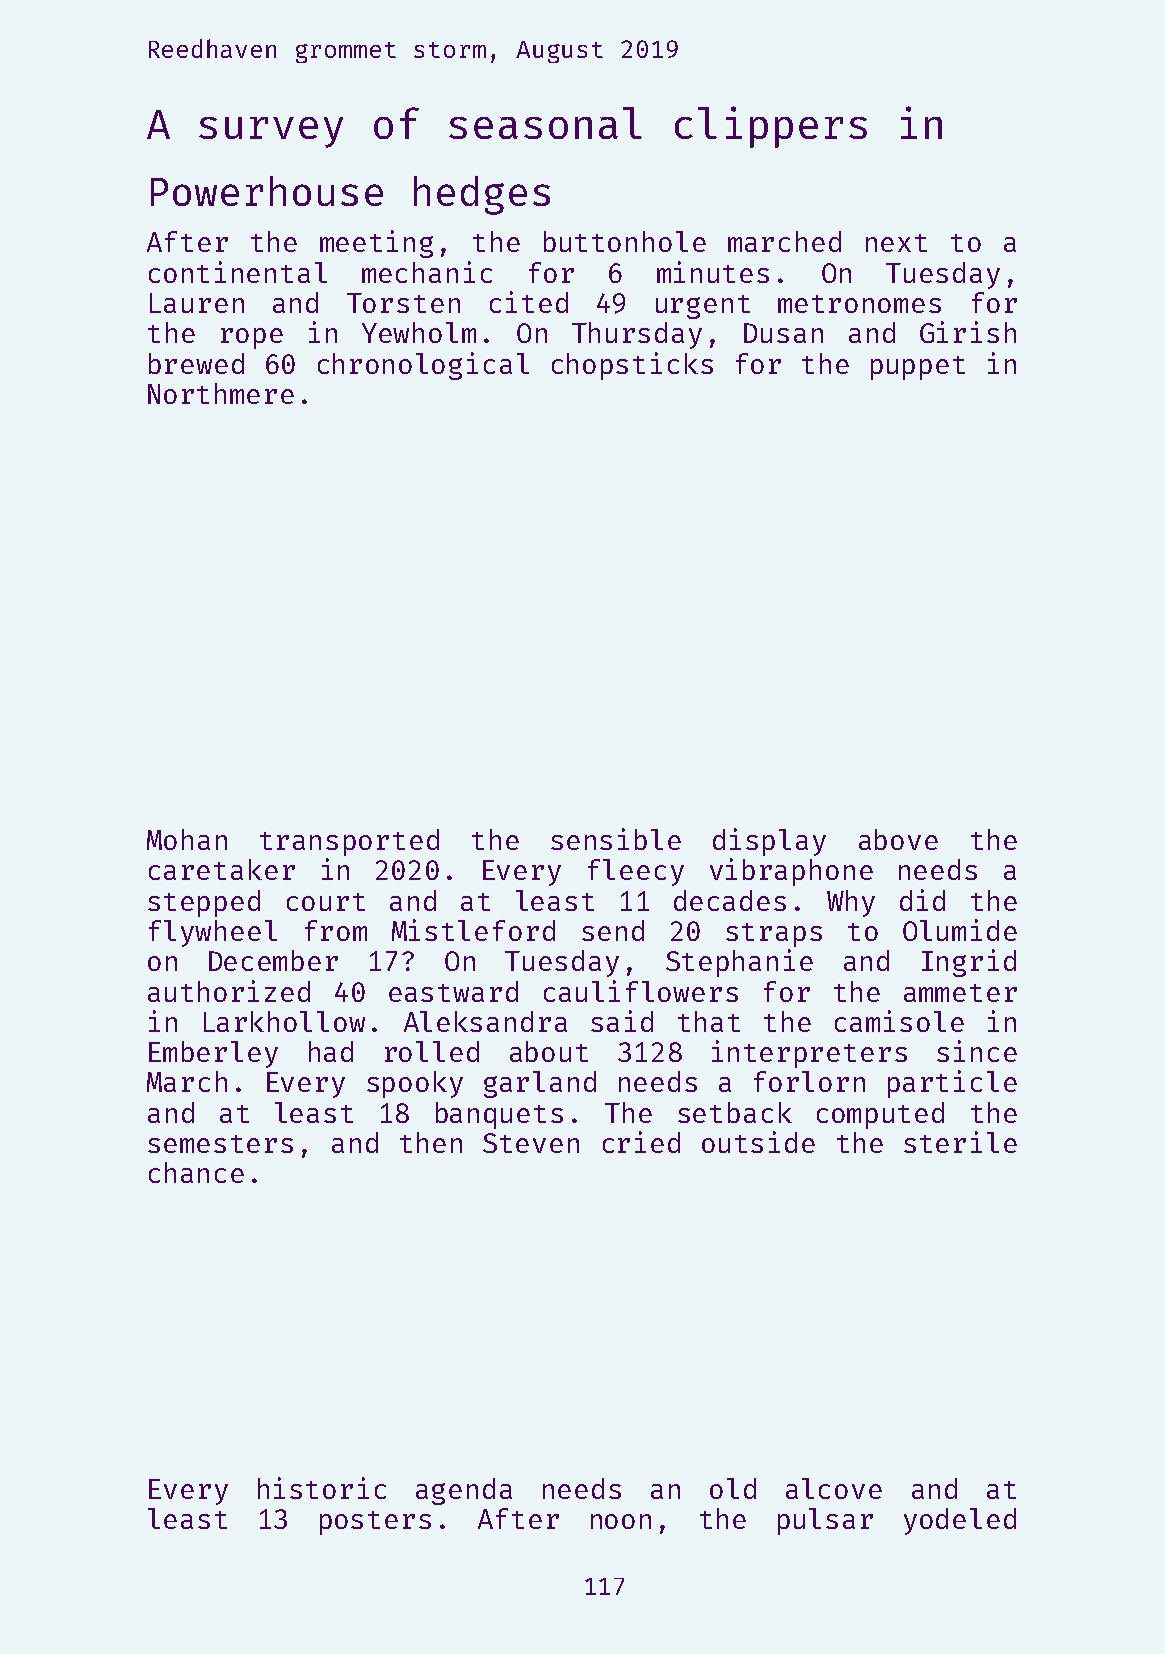  What do you see at coordinates (783, 333) in the screenshot?
I see `Dusan` at bounding box center [783, 333].
